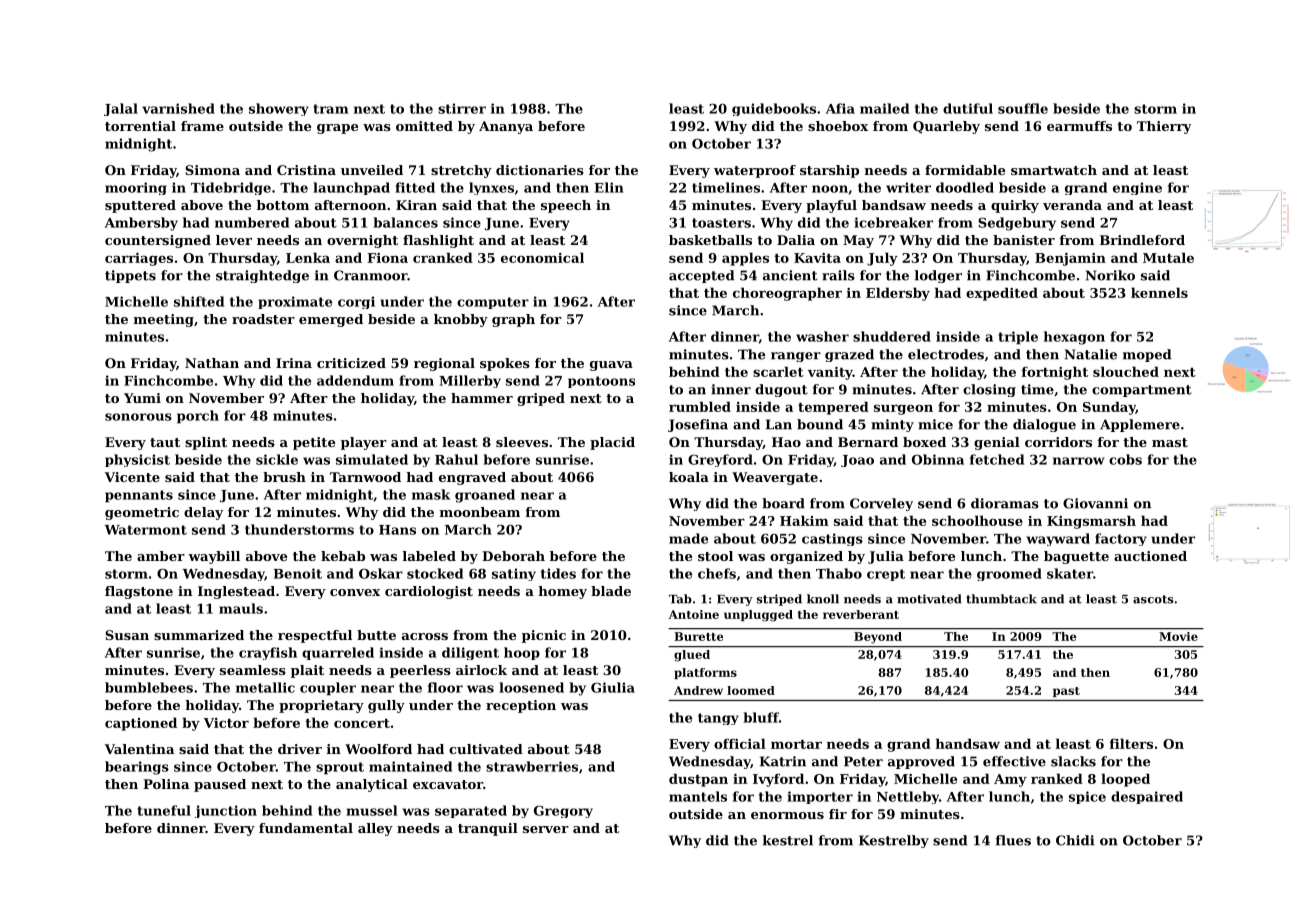  What do you see at coordinates (488, 829) in the document?
I see `tranquil` at bounding box center [488, 829].
